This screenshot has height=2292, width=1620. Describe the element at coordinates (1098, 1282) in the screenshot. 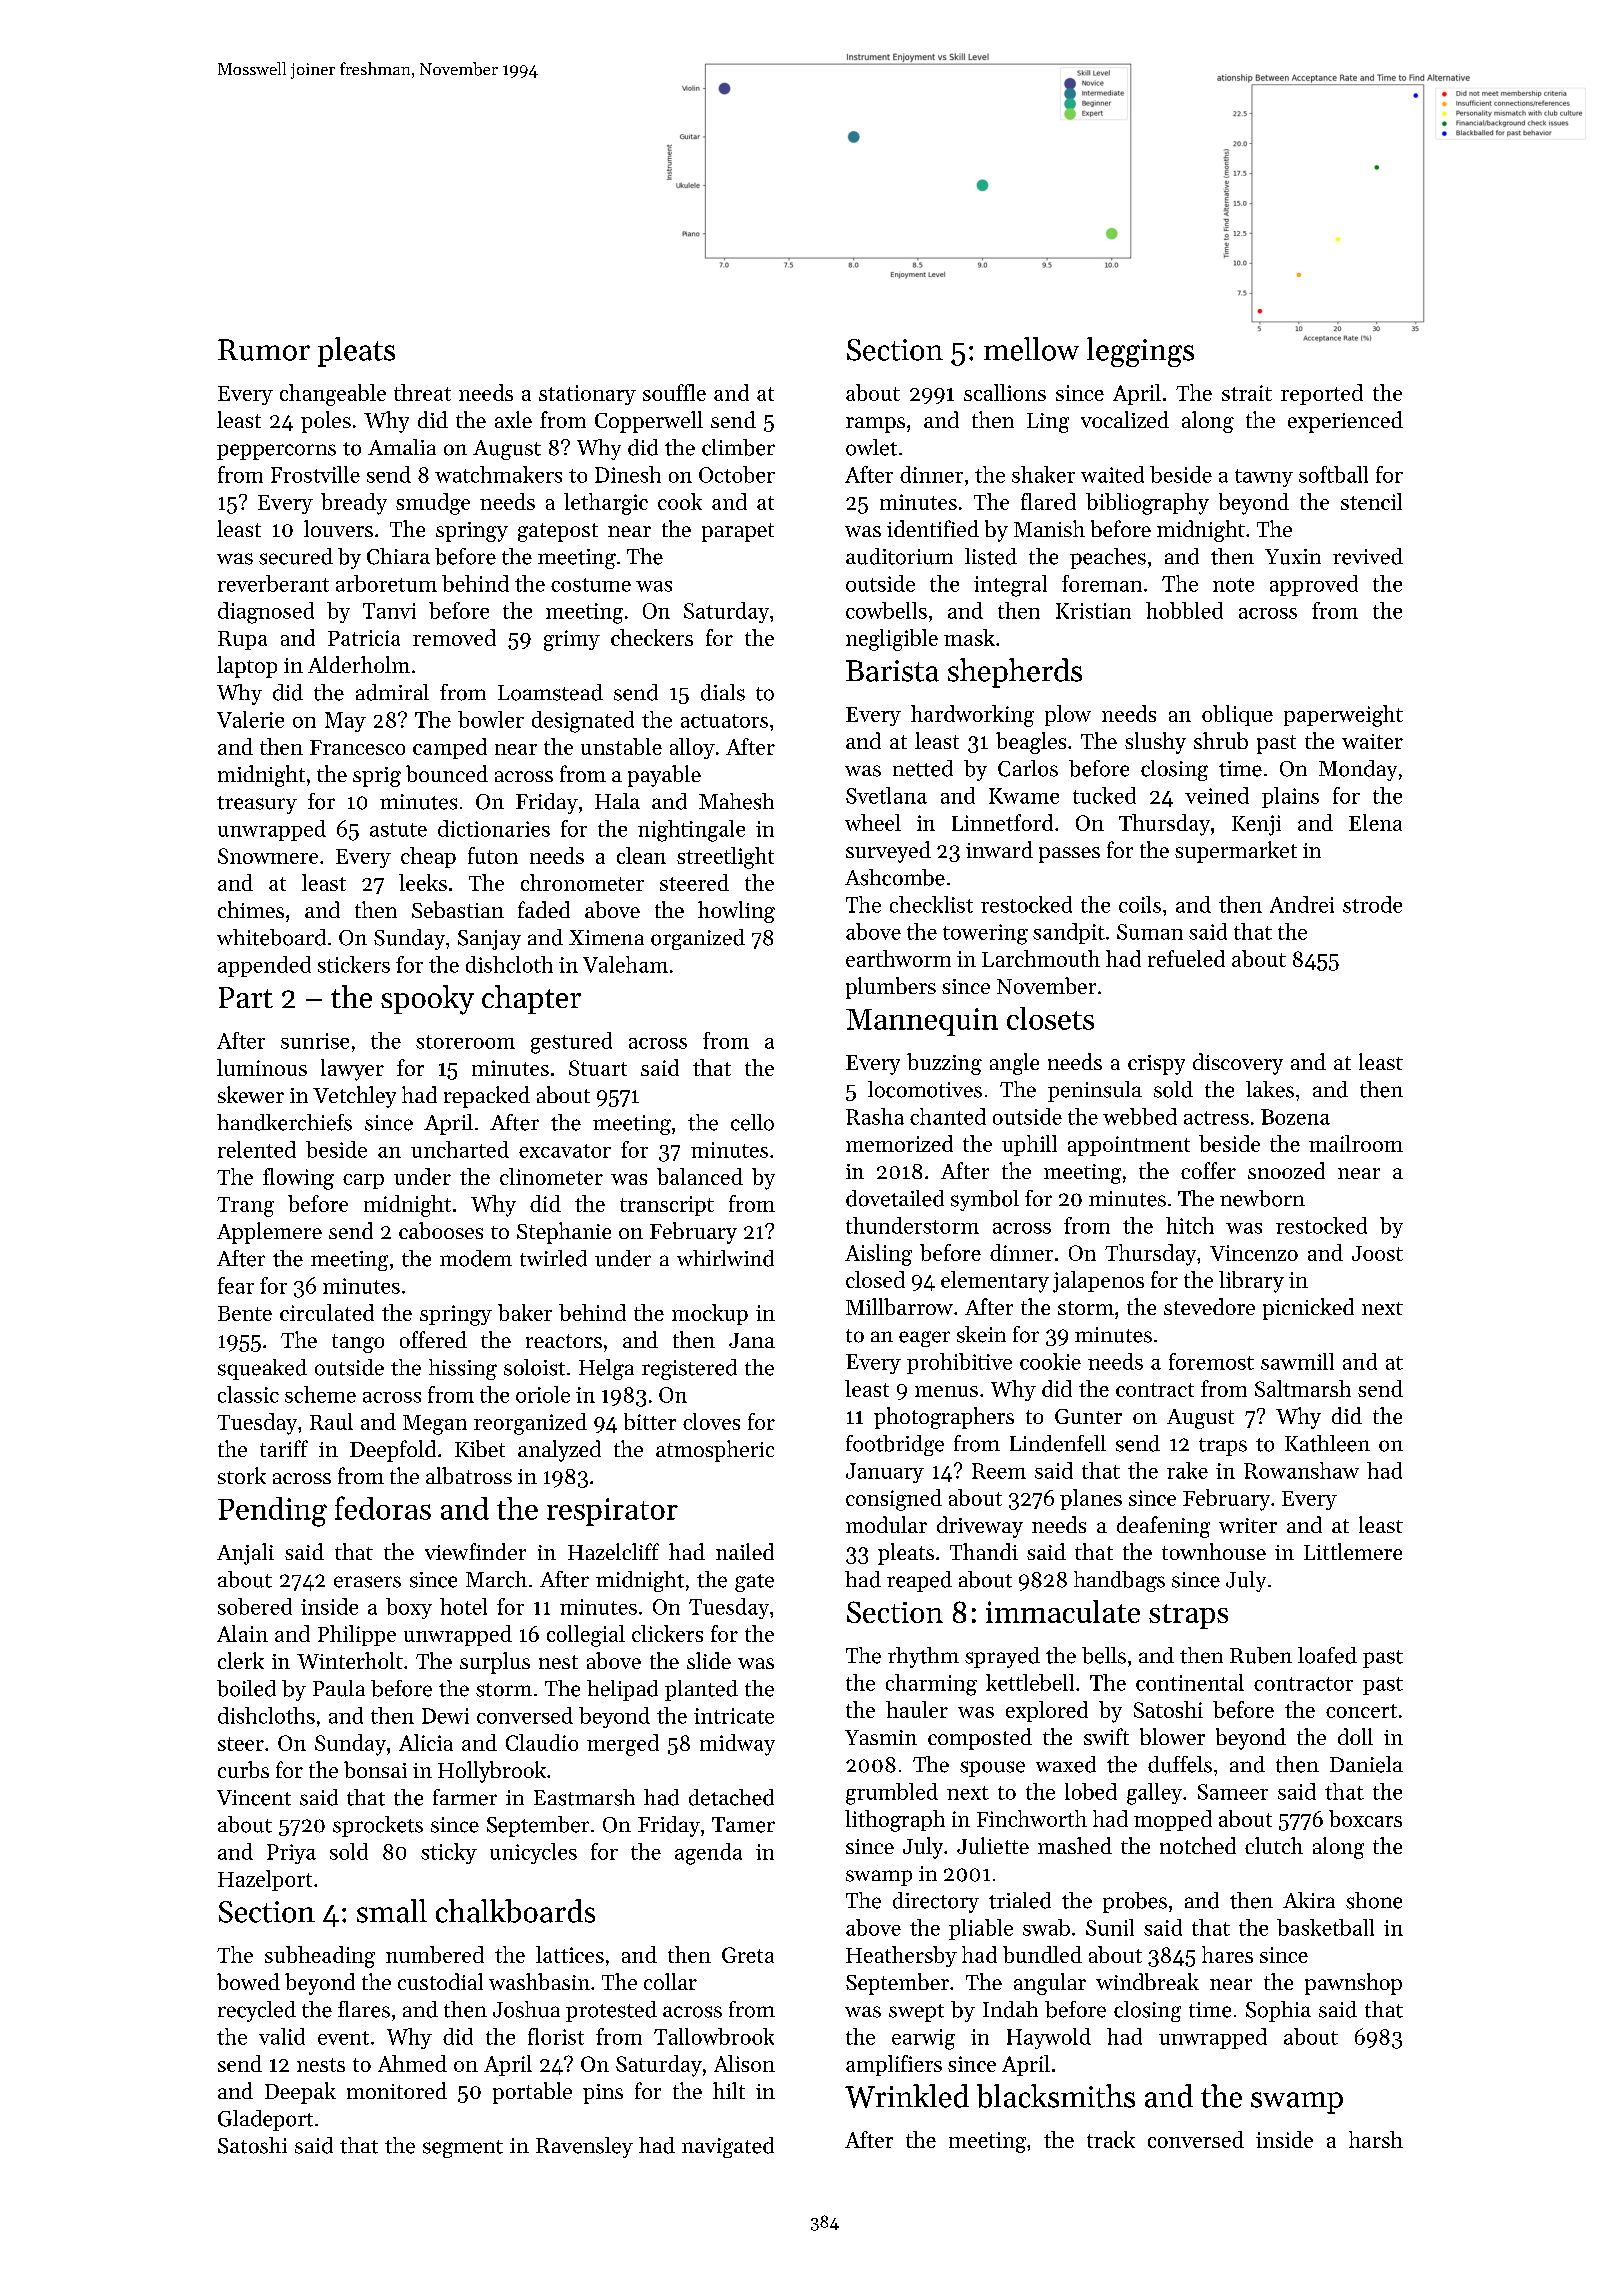

I see `jalapenos` at that location.
